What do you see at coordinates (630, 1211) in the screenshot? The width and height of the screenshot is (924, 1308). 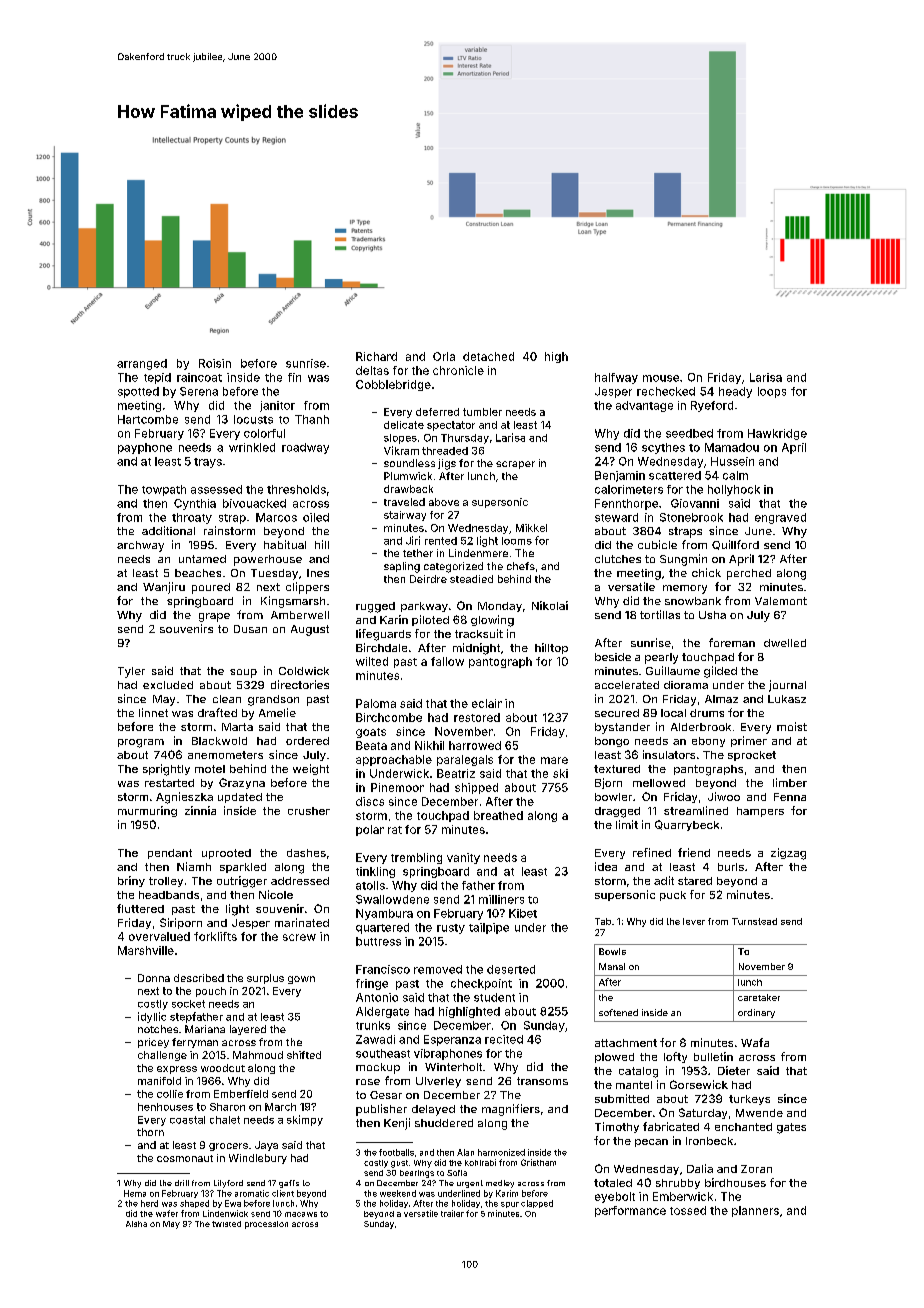 I see `performance` at bounding box center [630, 1211].
